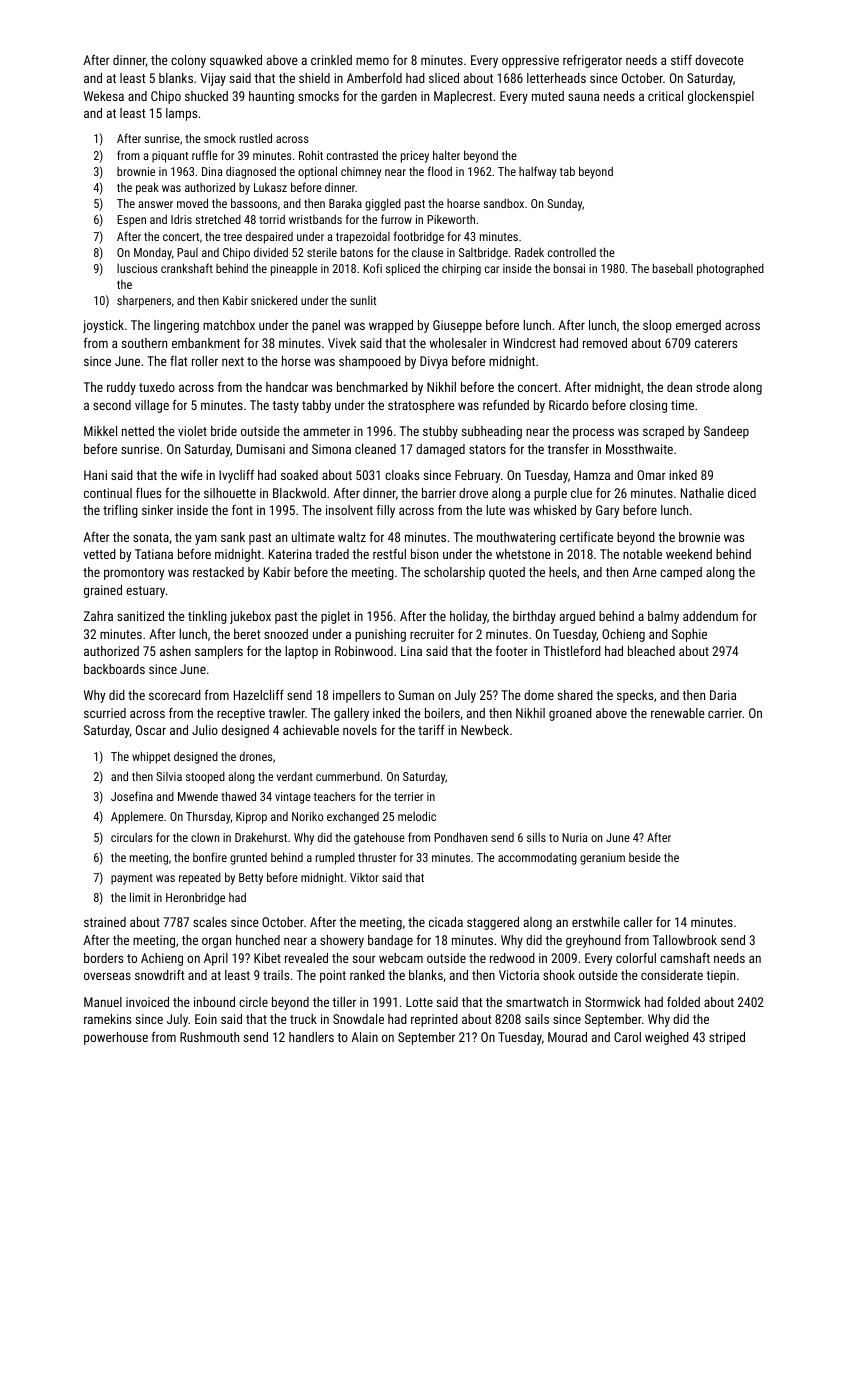 This screenshot has height=1400, width=849. I want to click on violet, so click(192, 431).
